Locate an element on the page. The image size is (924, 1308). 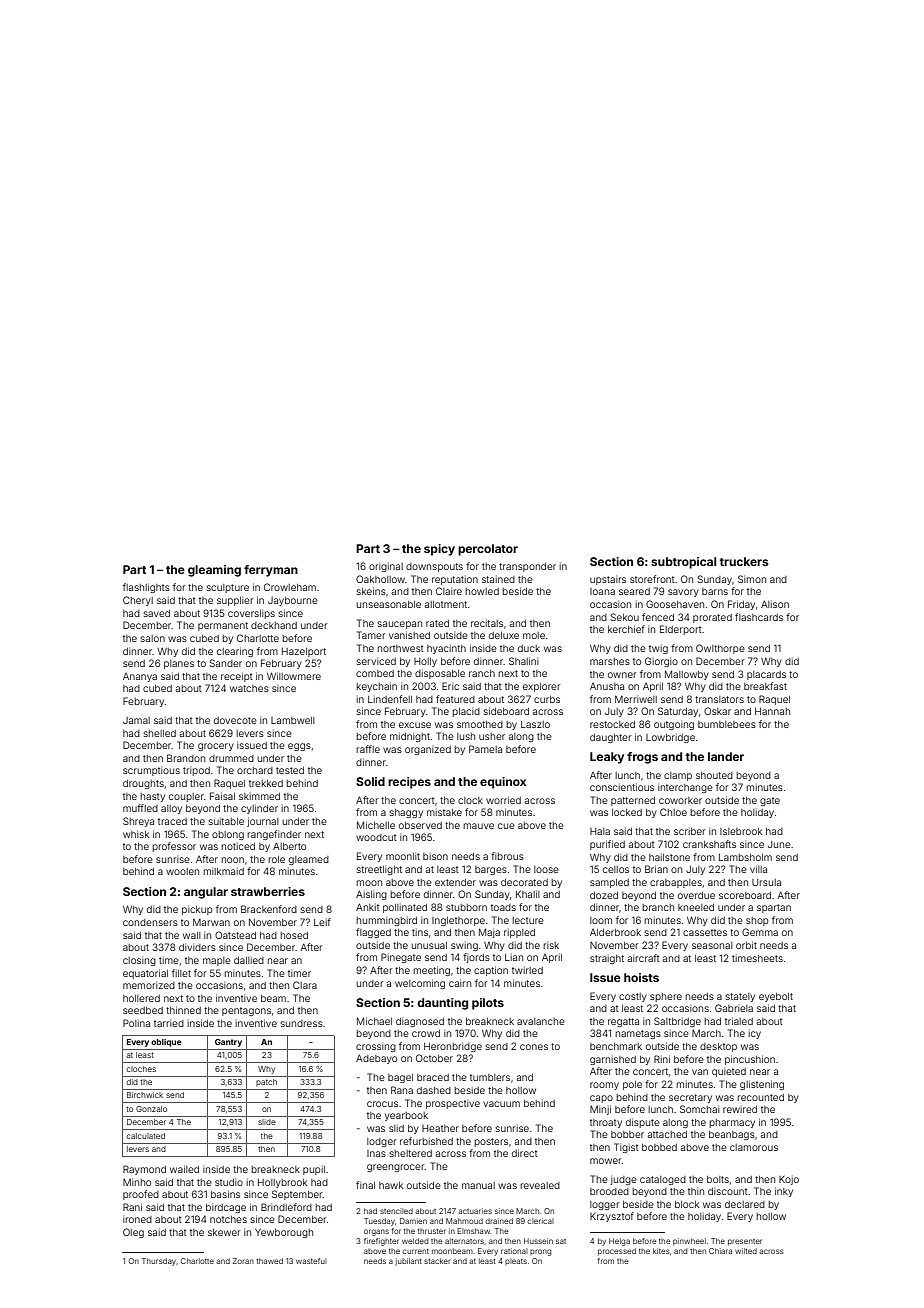
percolator is located at coordinates (488, 550).
